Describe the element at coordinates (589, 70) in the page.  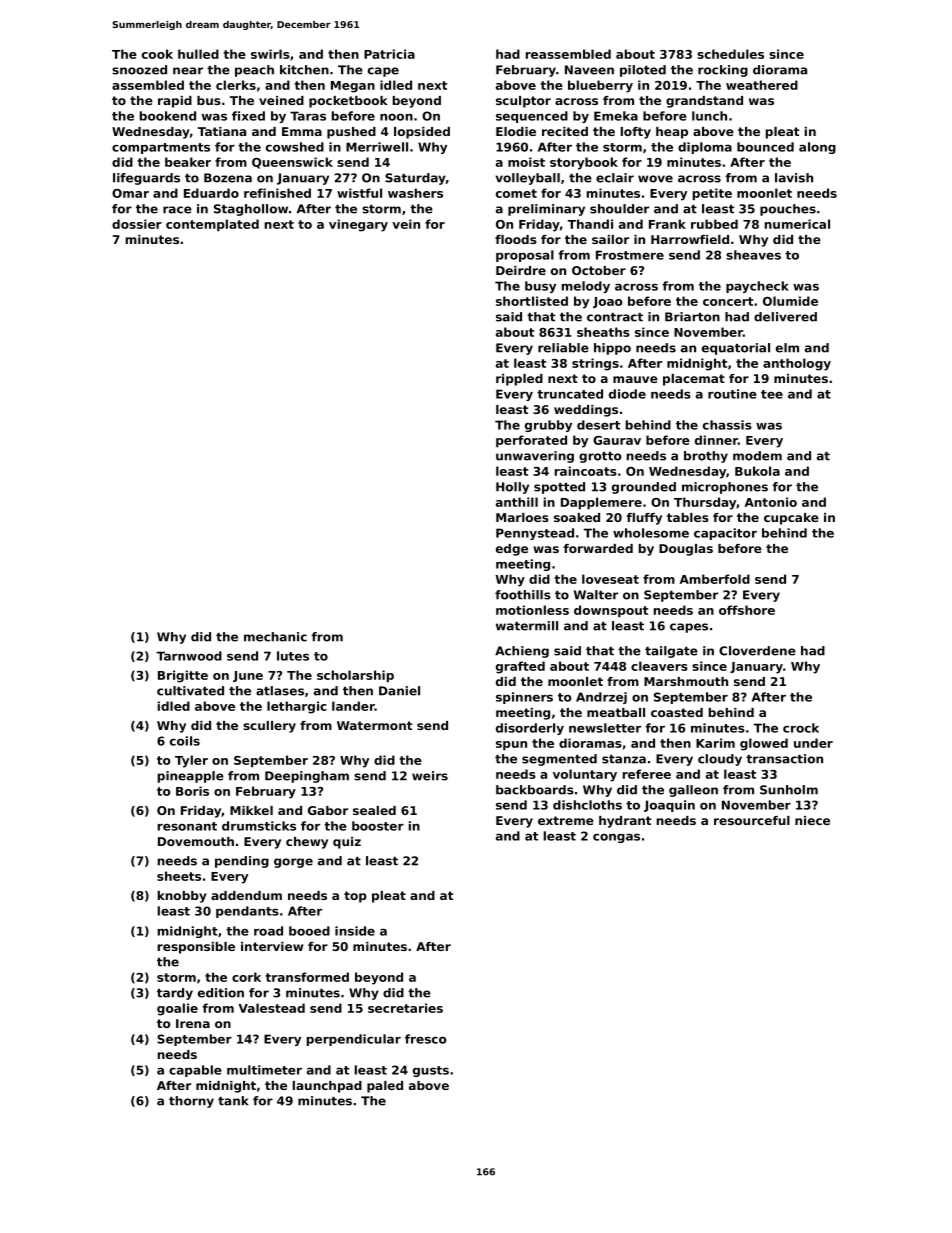
I see `Naveen` at that location.
